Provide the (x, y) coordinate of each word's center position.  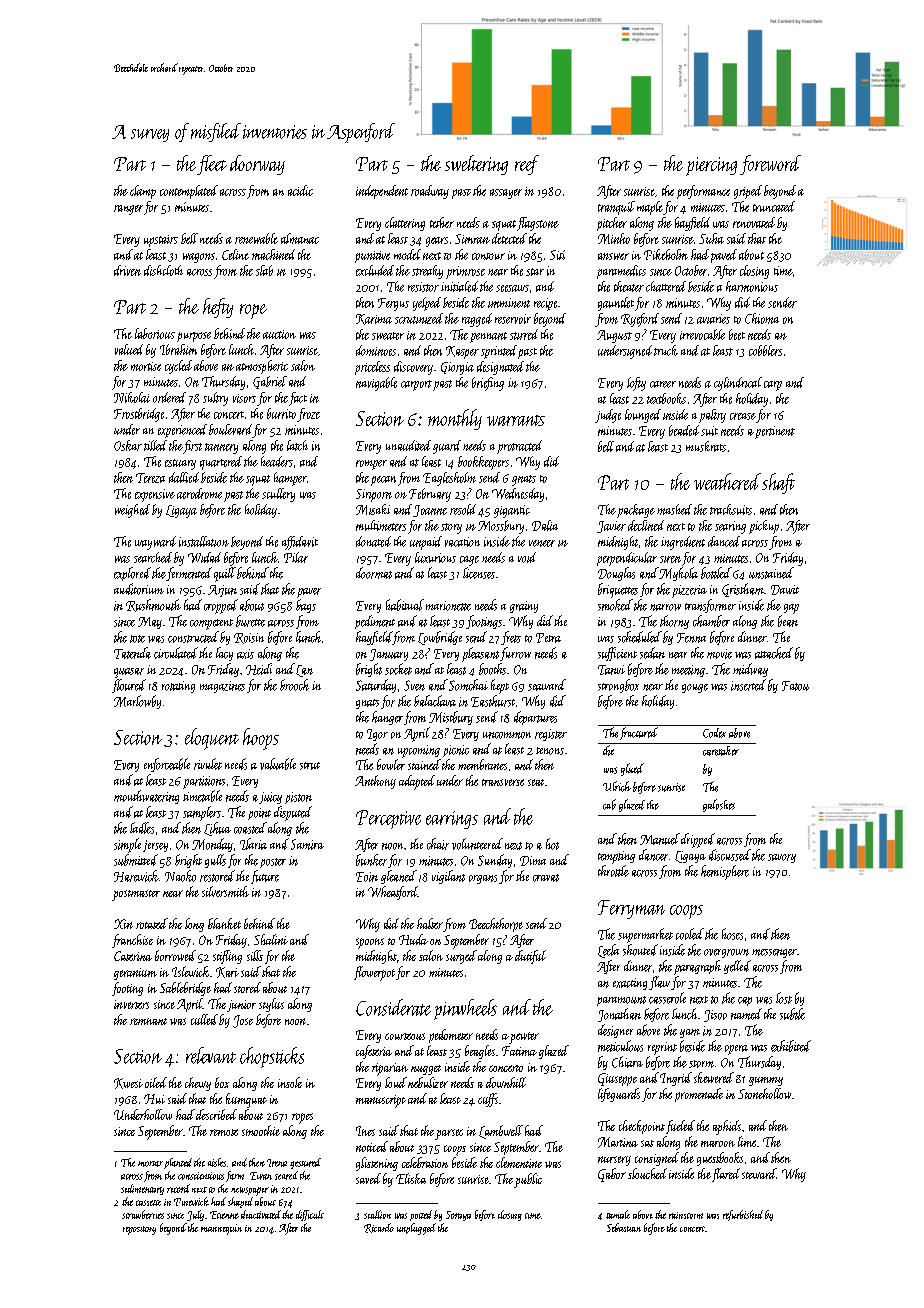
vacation (462, 542)
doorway (257, 165)
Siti (557, 255)
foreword (770, 165)
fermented (189, 574)
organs (483, 879)
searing (730, 527)
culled (204, 1019)
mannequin (221, 1229)
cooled (690, 934)
